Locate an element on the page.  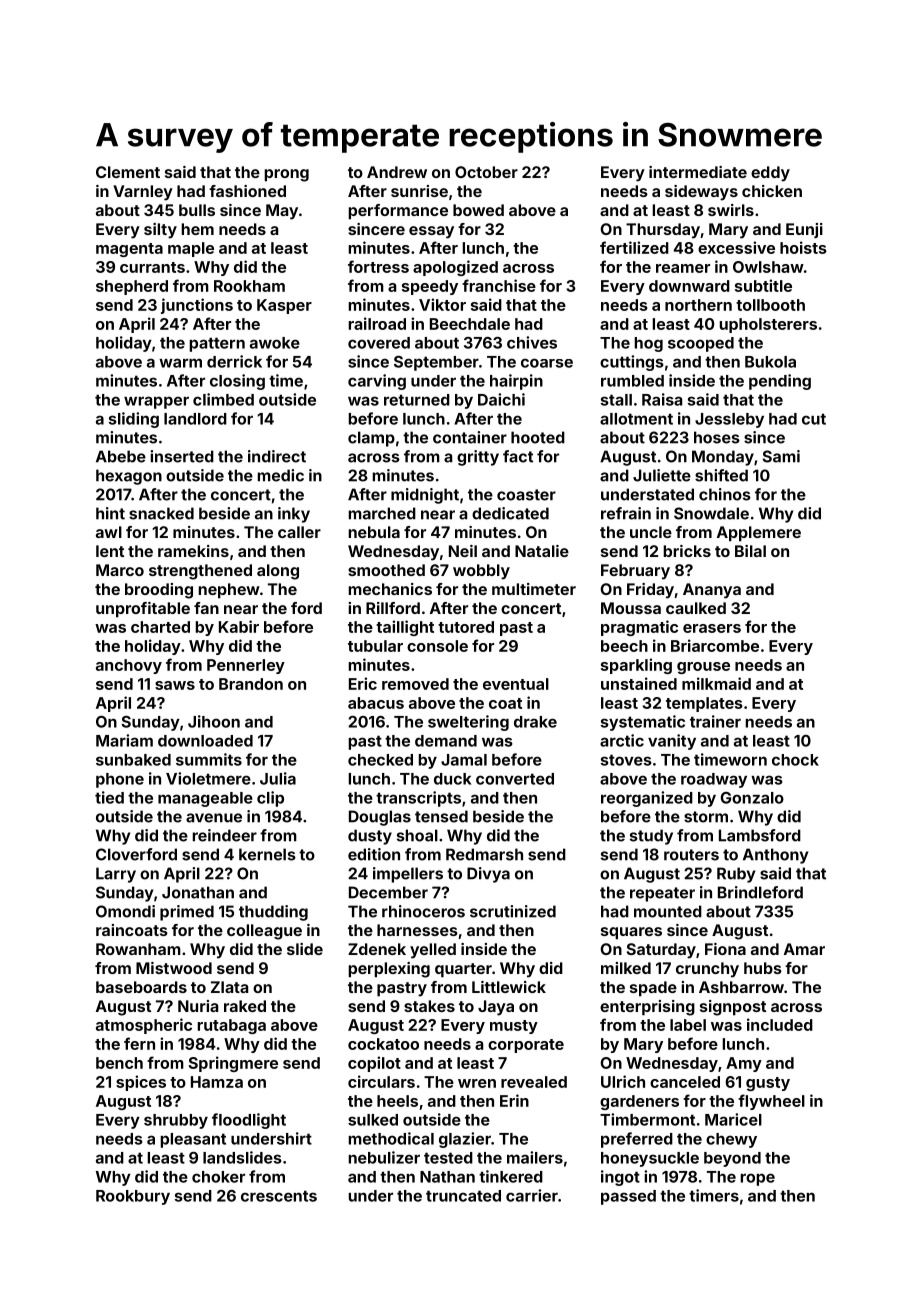
crescents is located at coordinates (279, 1196).
